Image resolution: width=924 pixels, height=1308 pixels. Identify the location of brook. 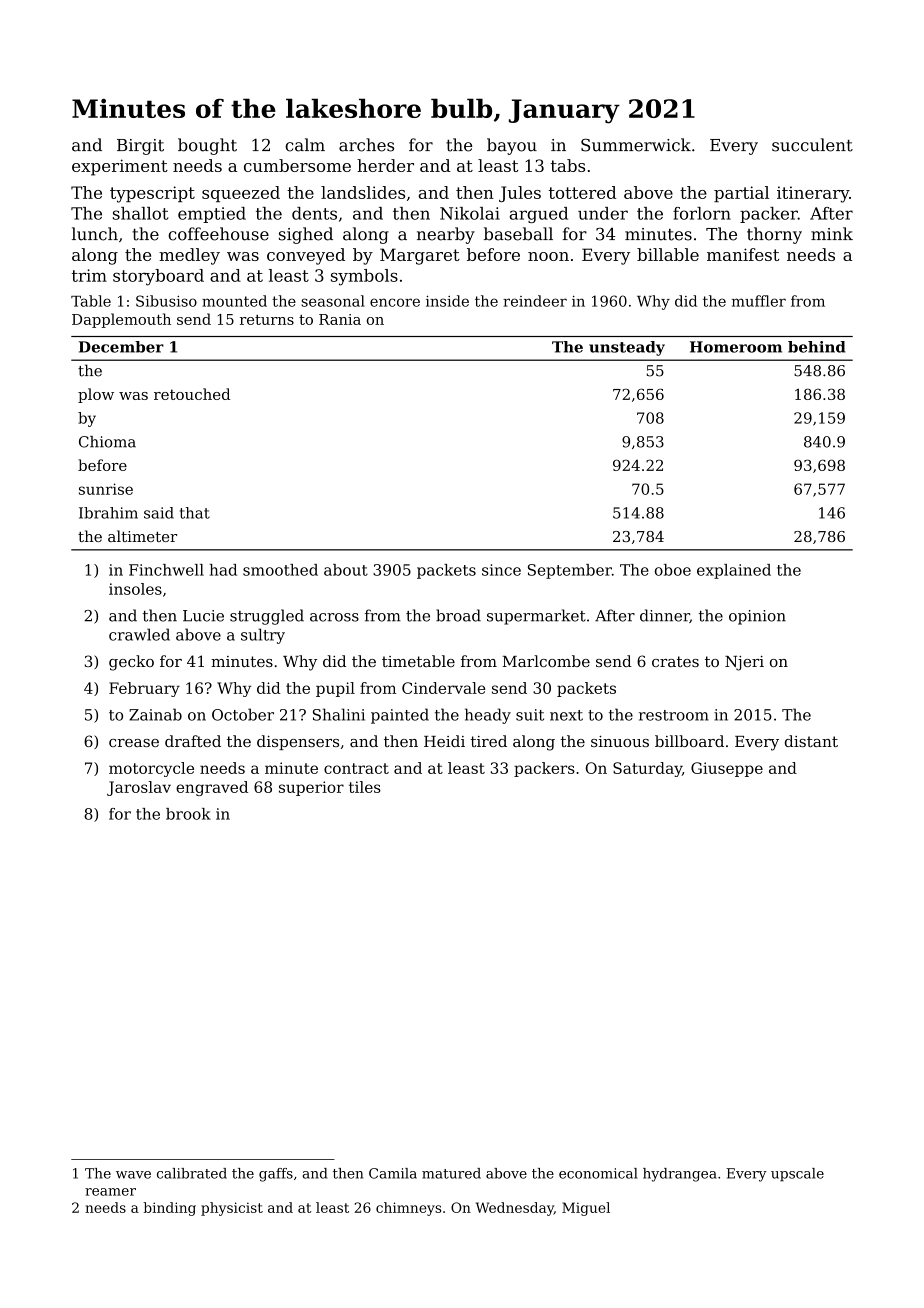
(188, 814).
